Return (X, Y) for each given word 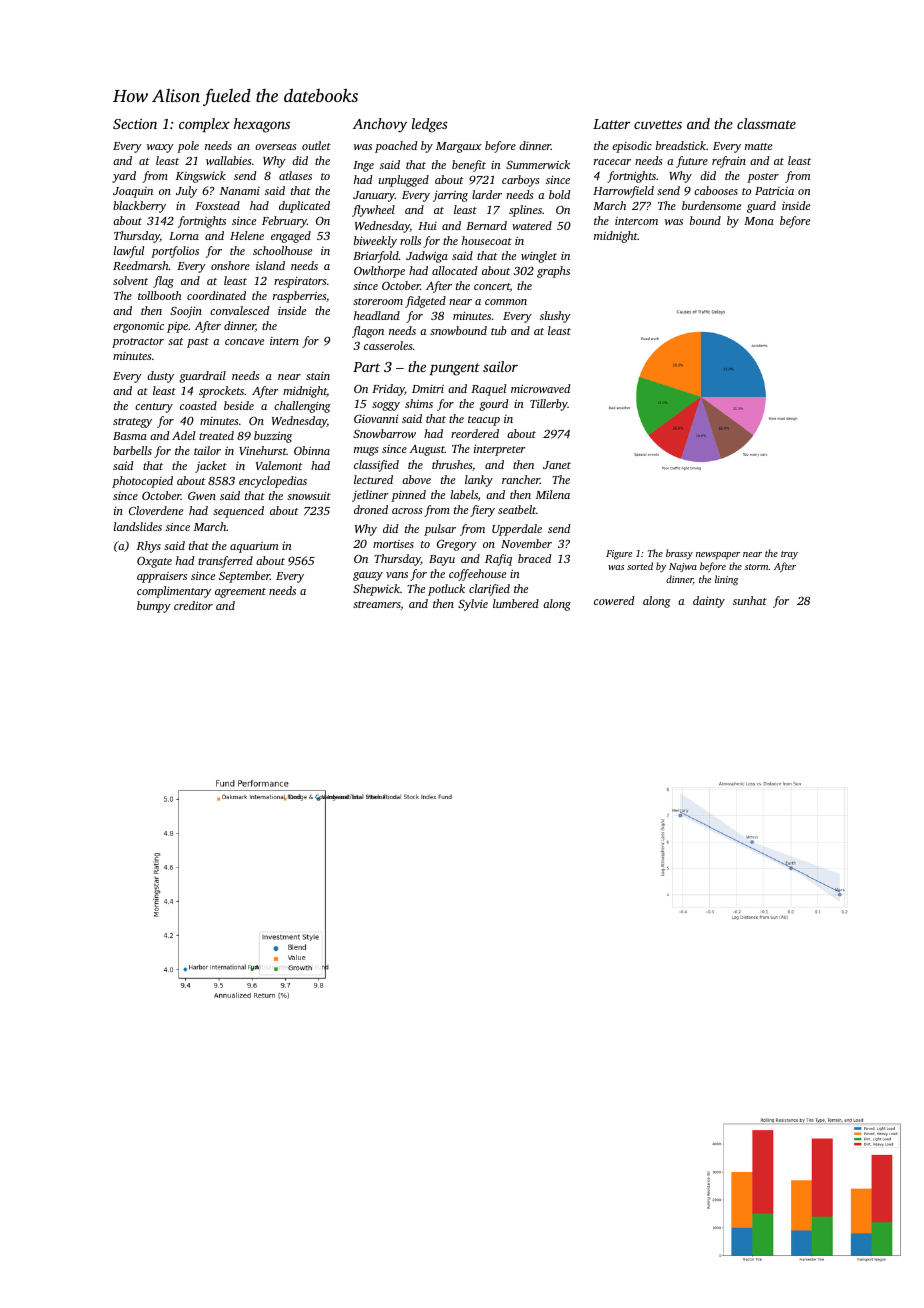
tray (789, 555)
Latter (611, 124)
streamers (377, 605)
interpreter (500, 450)
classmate (766, 123)
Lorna (184, 236)
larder (487, 194)
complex (204, 125)
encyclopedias (273, 482)
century (154, 408)
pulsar (440, 530)
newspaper (718, 555)
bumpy (154, 607)
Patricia (774, 191)
